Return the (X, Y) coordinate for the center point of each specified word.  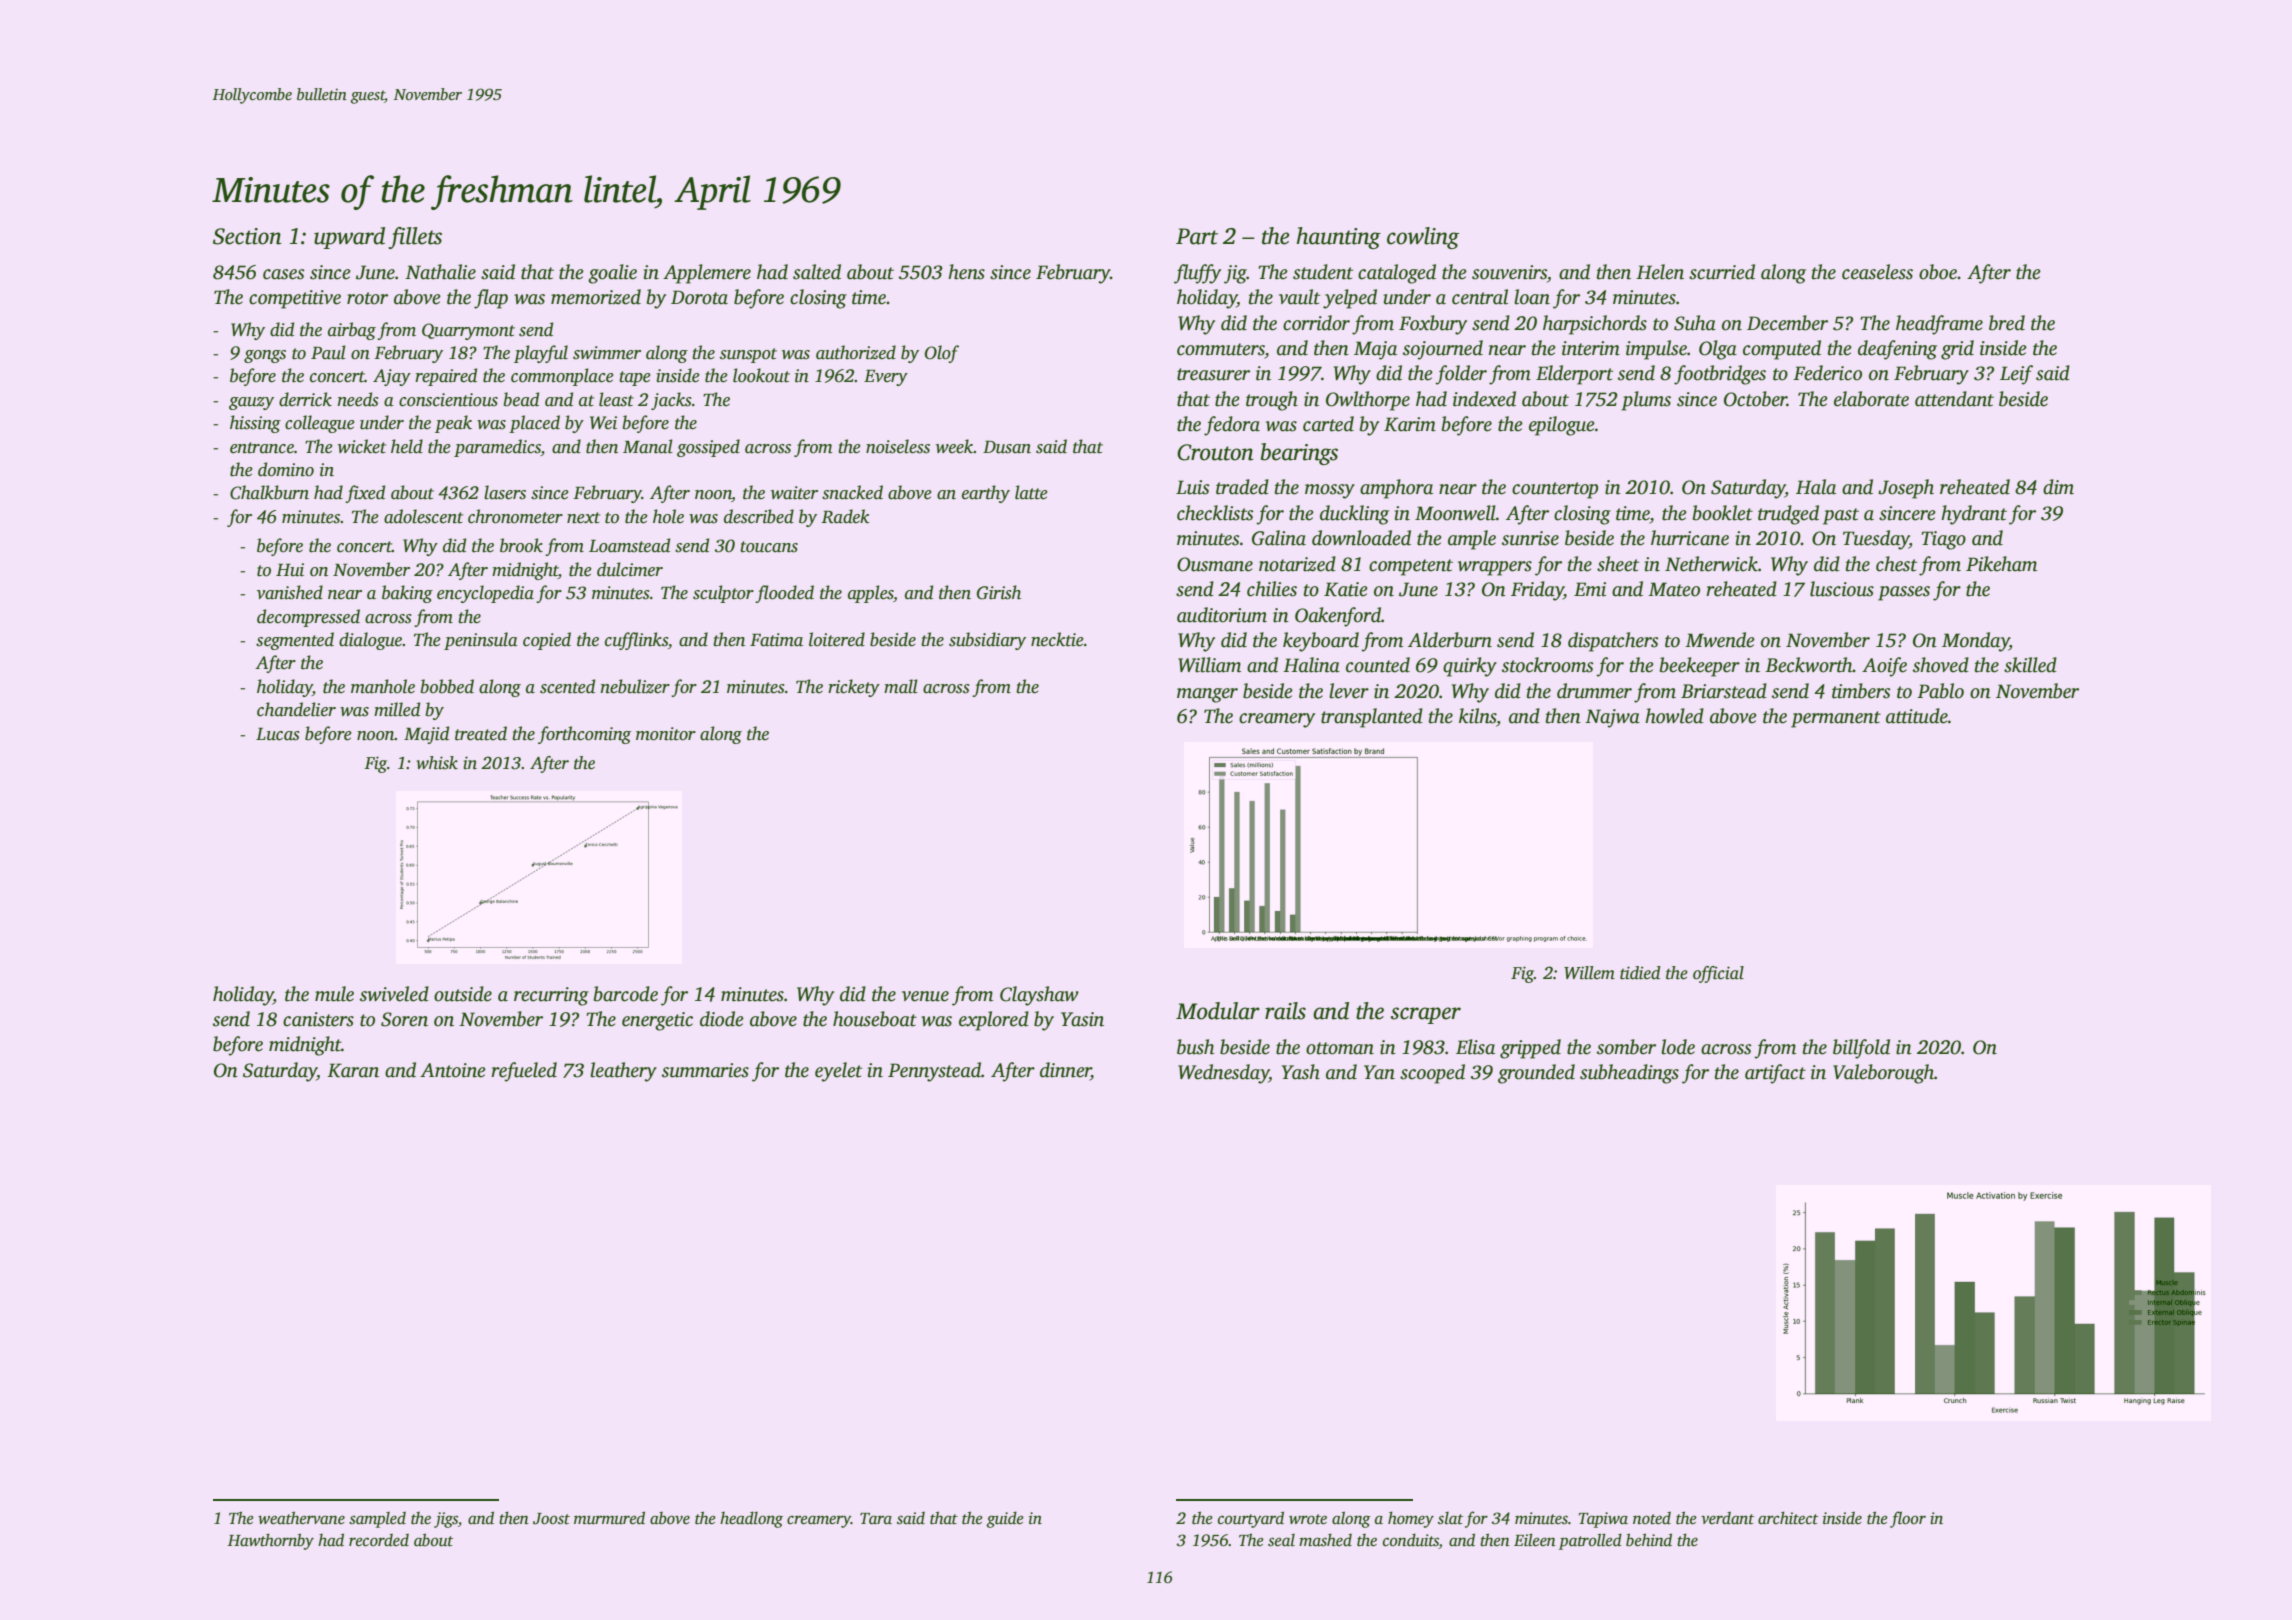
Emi (1590, 589)
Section (247, 236)
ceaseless (1877, 272)
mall (901, 686)
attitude (1917, 716)
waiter (794, 493)
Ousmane (1215, 564)
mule (334, 994)
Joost (551, 1519)
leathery (623, 1072)
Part (1197, 236)
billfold (1861, 1049)
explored (994, 1021)
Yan (1379, 1072)
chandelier (296, 709)
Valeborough (1883, 1074)
